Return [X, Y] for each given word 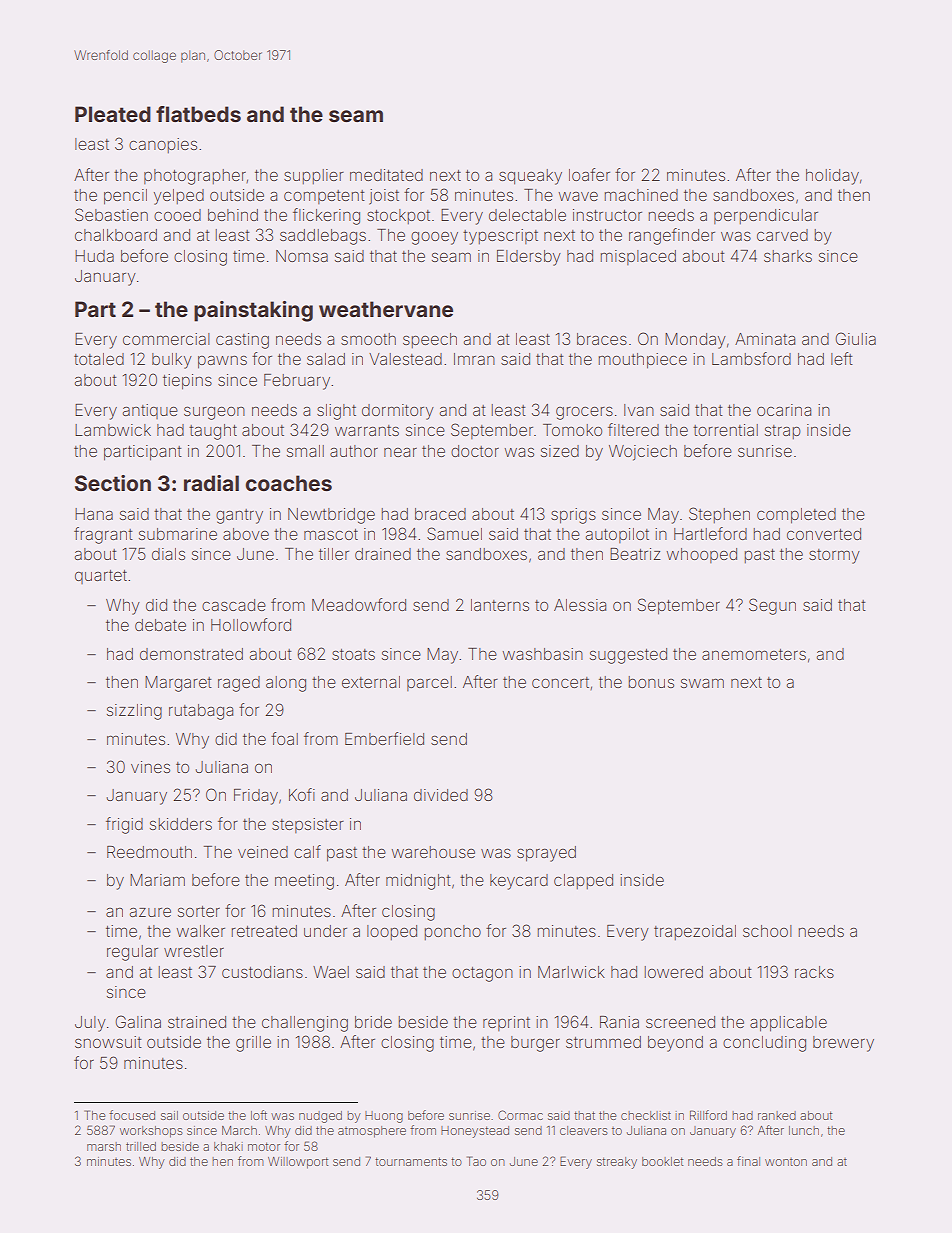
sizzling [134, 712]
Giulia [855, 338]
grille [253, 1044]
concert [560, 682]
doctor [475, 451]
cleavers [584, 1130]
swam [702, 683]
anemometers [754, 654]
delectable [527, 215]
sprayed [546, 854]
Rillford [708, 1115]
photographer [195, 177]
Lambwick [113, 430]
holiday [832, 177]
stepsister [308, 825]
